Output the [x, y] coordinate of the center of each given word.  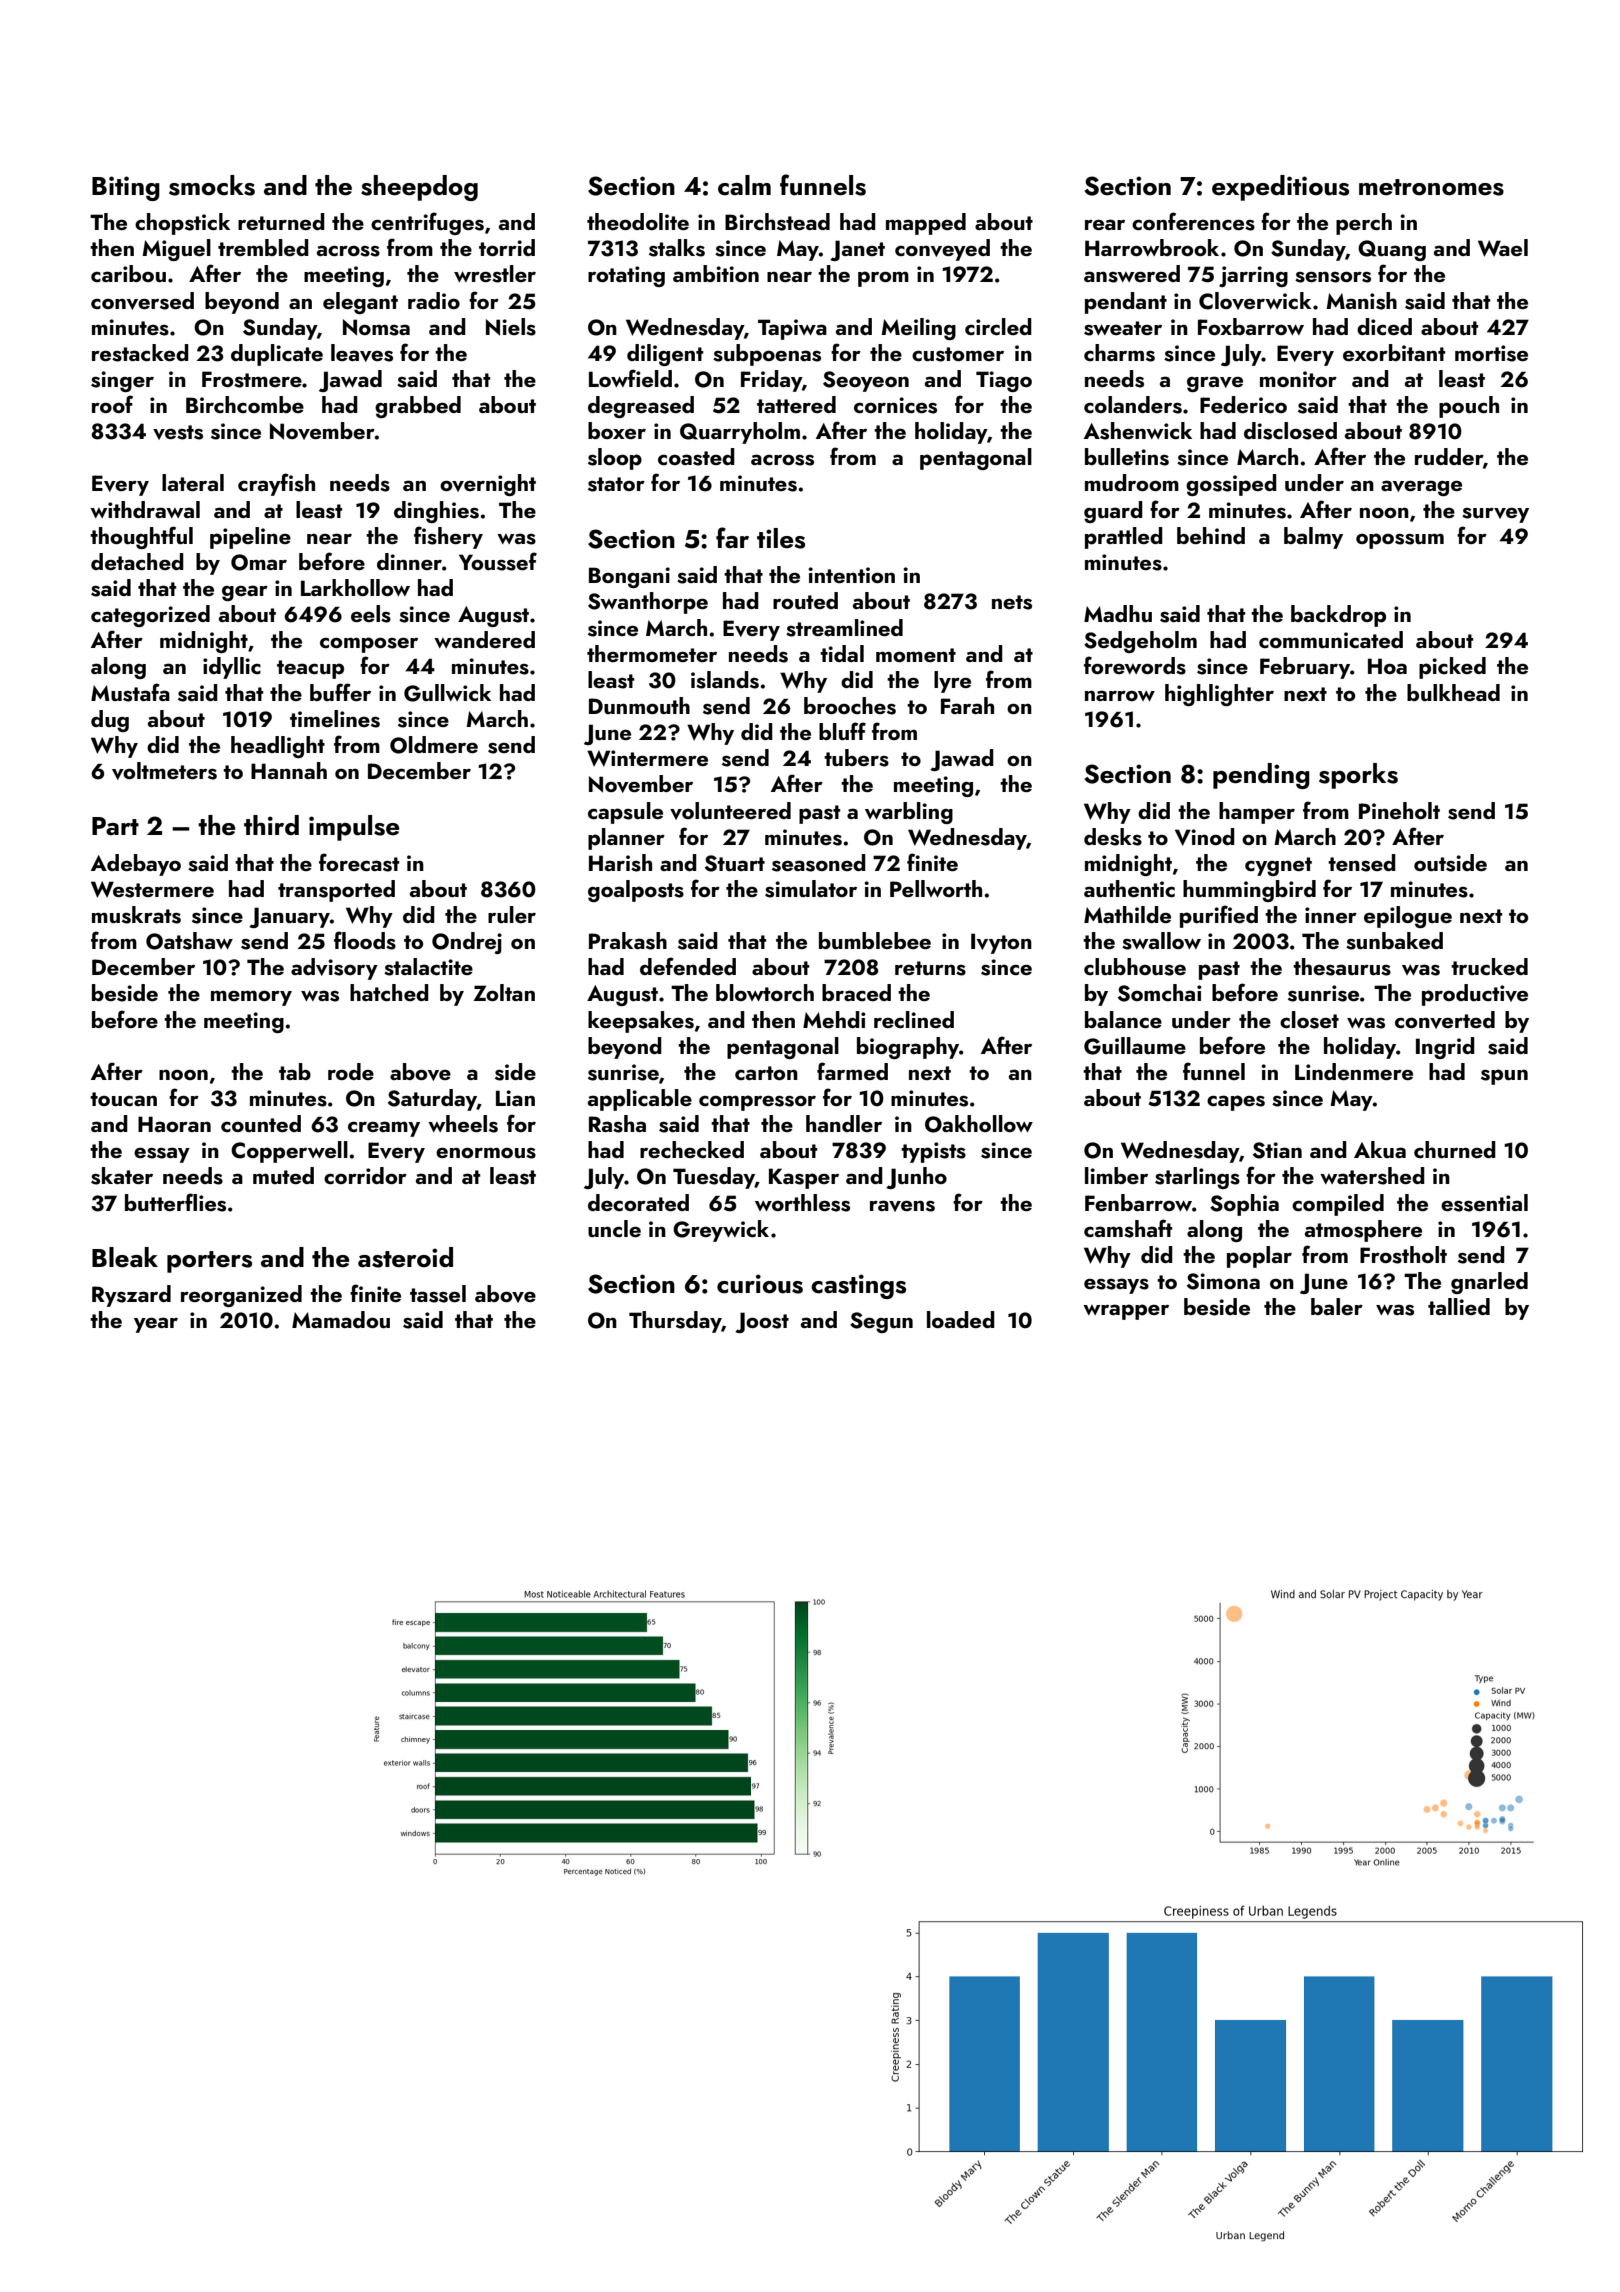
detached [137, 561]
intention [851, 575]
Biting [126, 188]
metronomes [1431, 187]
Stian [1277, 1150]
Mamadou [341, 1319]
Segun [881, 1322]
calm [744, 185]
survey [1495, 515]
